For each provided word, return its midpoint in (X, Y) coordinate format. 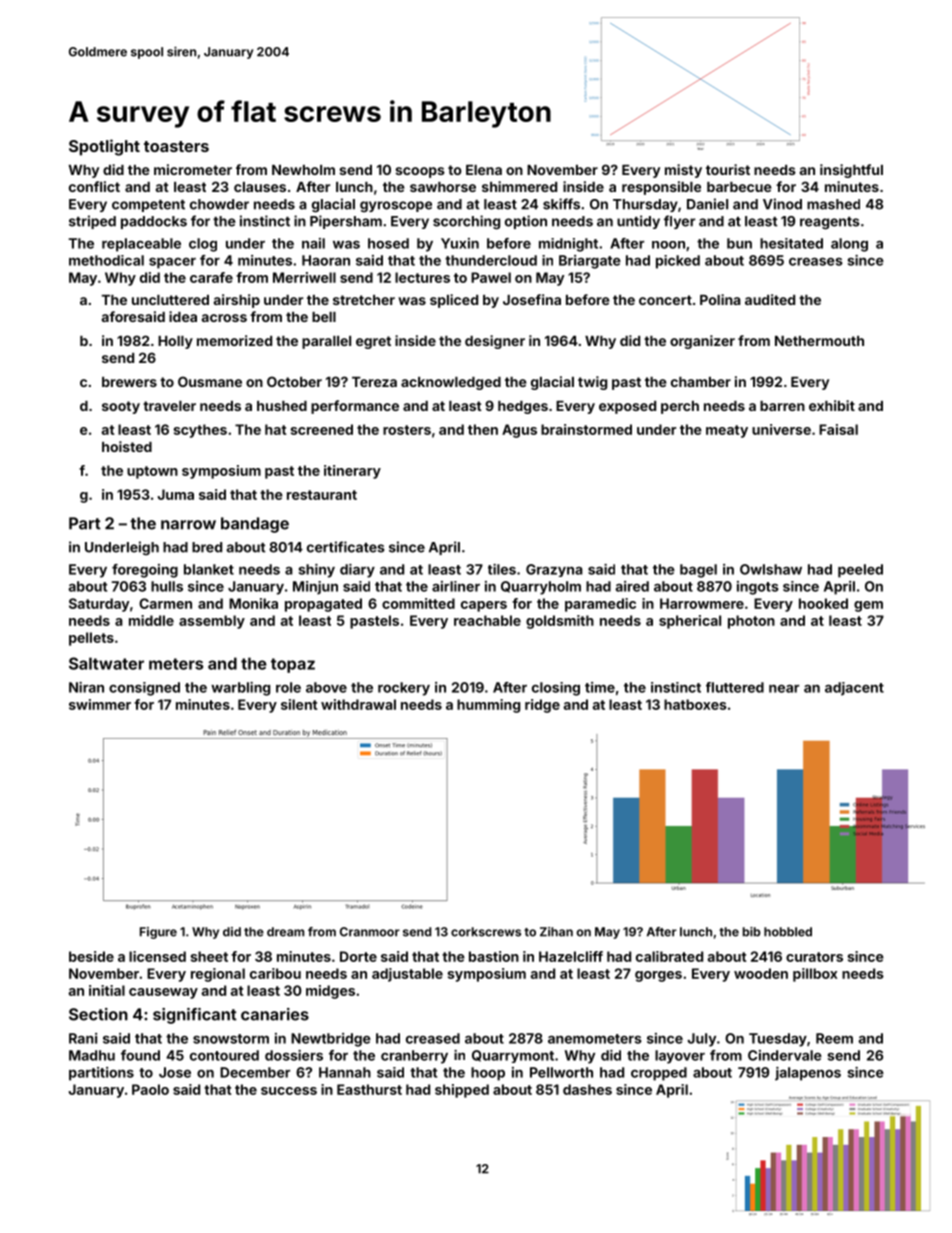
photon (751, 622)
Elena (484, 170)
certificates (346, 547)
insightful (851, 171)
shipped (462, 1091)
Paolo (150, 1089)
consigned (144, 689)
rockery (404, 689)
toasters (176, 146)
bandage (255, 525)
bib (751, 932)
